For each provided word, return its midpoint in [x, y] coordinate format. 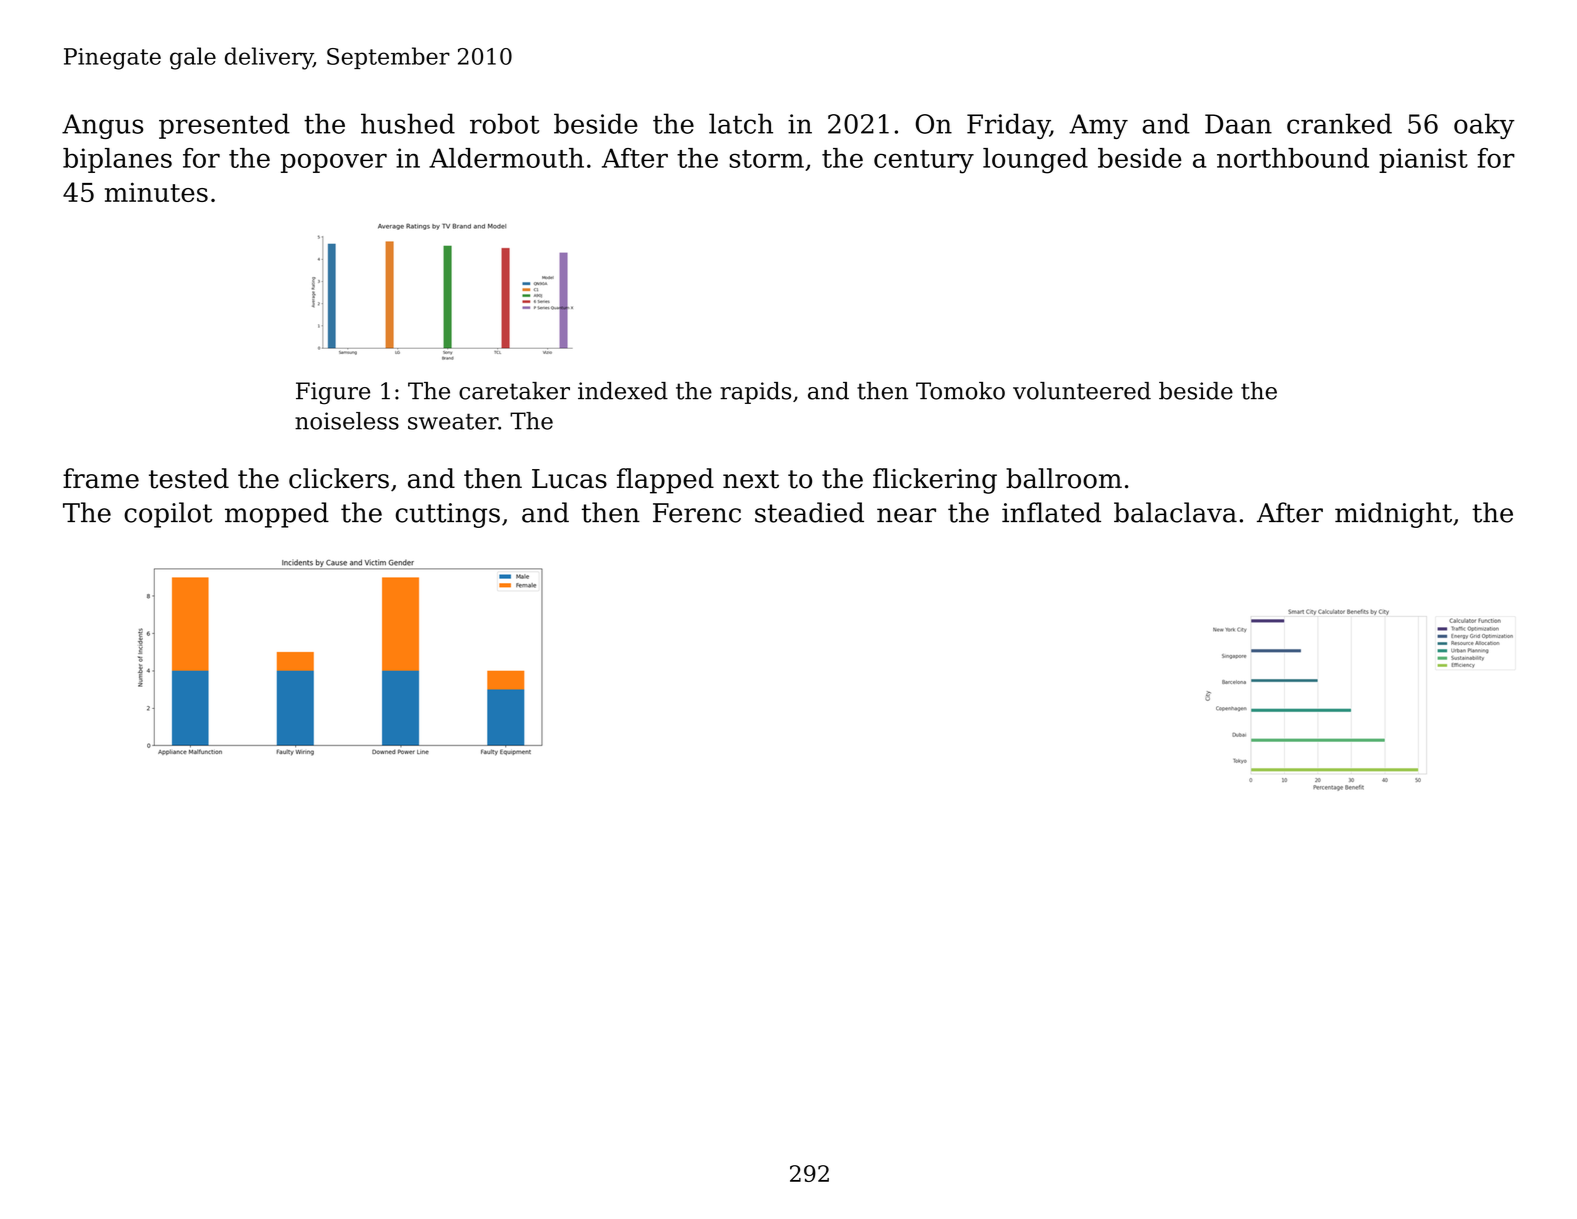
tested [189, 478]
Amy [1098, 126]
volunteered [1082, 391]
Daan [1238, 124]
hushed [408, 123]
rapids [755, 393]
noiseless [347, 421]
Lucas [569, 479]
